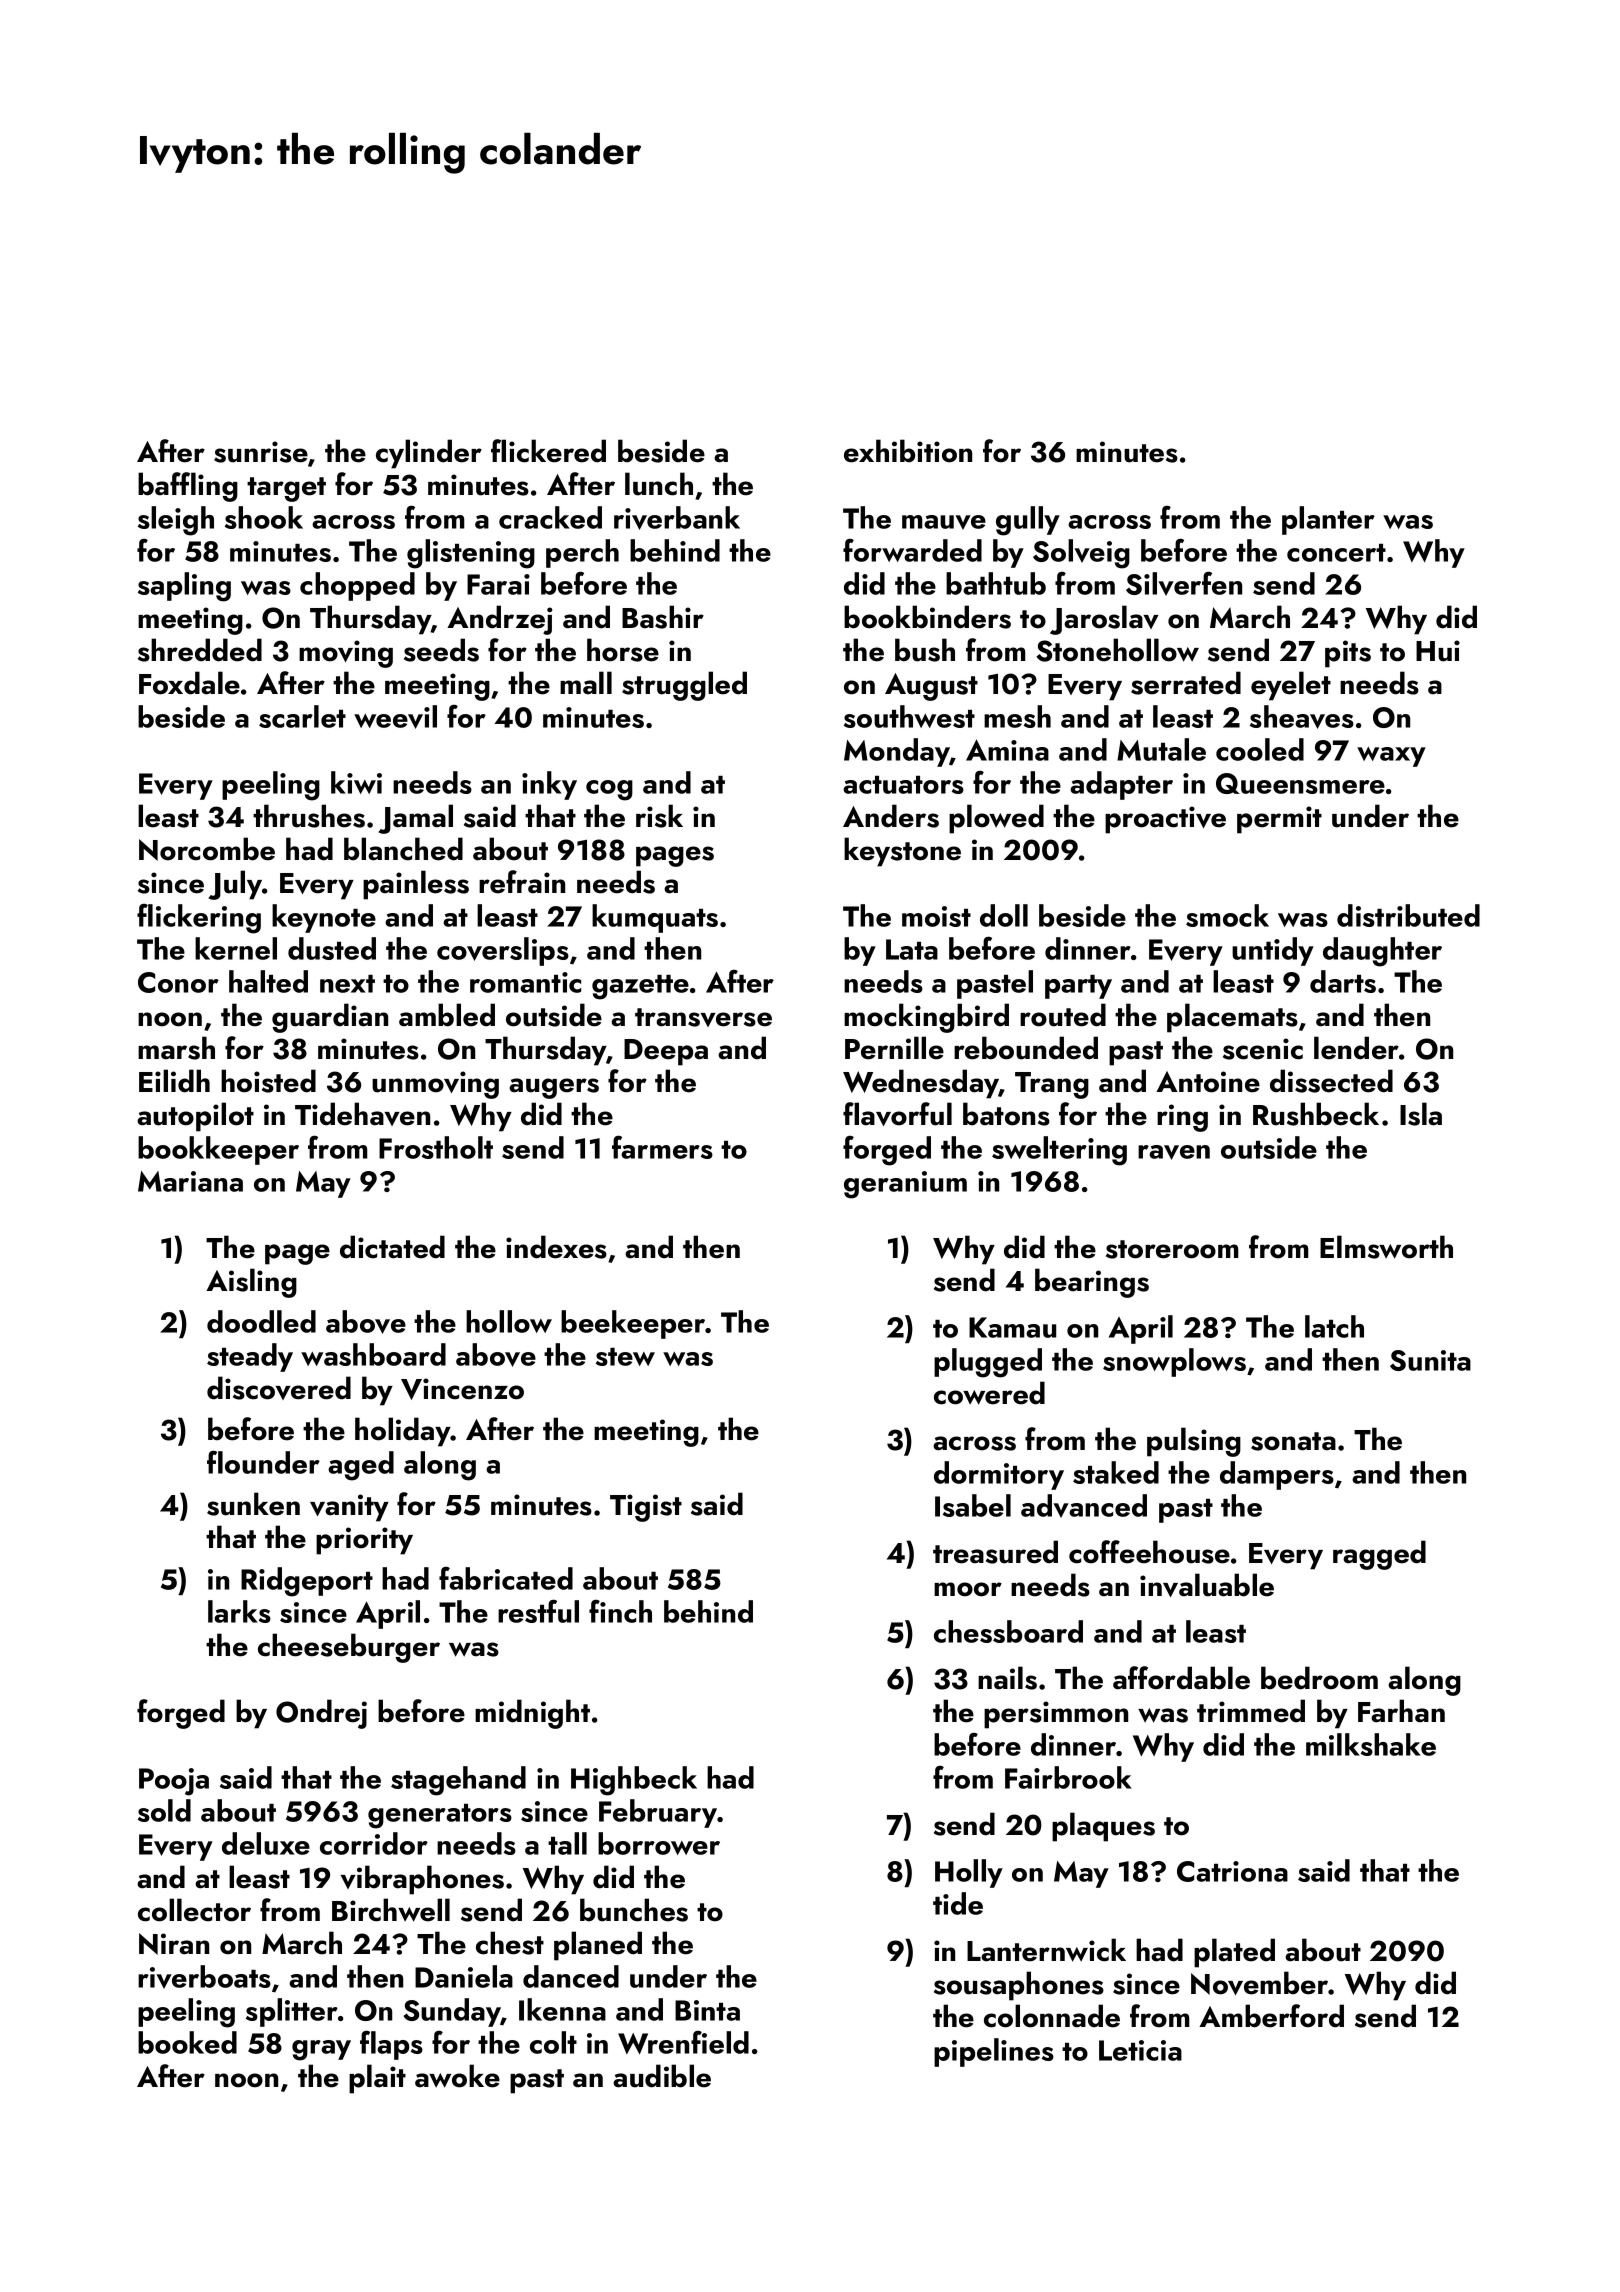  What do you see at coordinates (251, 1283) in the page?
I see `Aisling` at bounding box center [251, 1283].
